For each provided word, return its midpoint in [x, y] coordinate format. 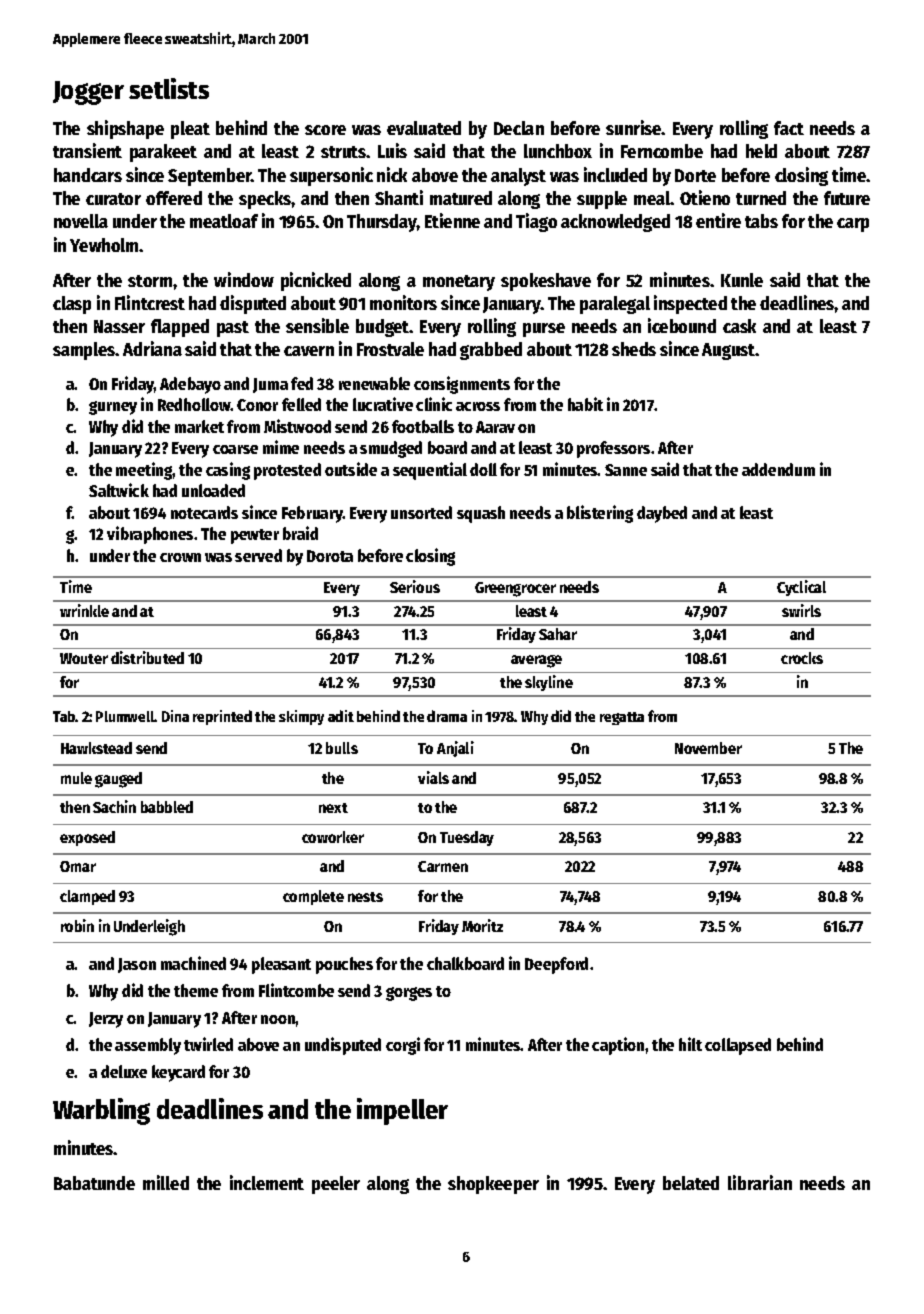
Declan [519, 128]
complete [313, 897]
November [708, 748]
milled [166, 1182]
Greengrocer [515, 589]
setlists [169, 88]
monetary [459, 283]
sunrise [634, 127]
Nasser [119, 326]
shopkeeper [493, 1185]
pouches [344, 965]
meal [652, 198]
